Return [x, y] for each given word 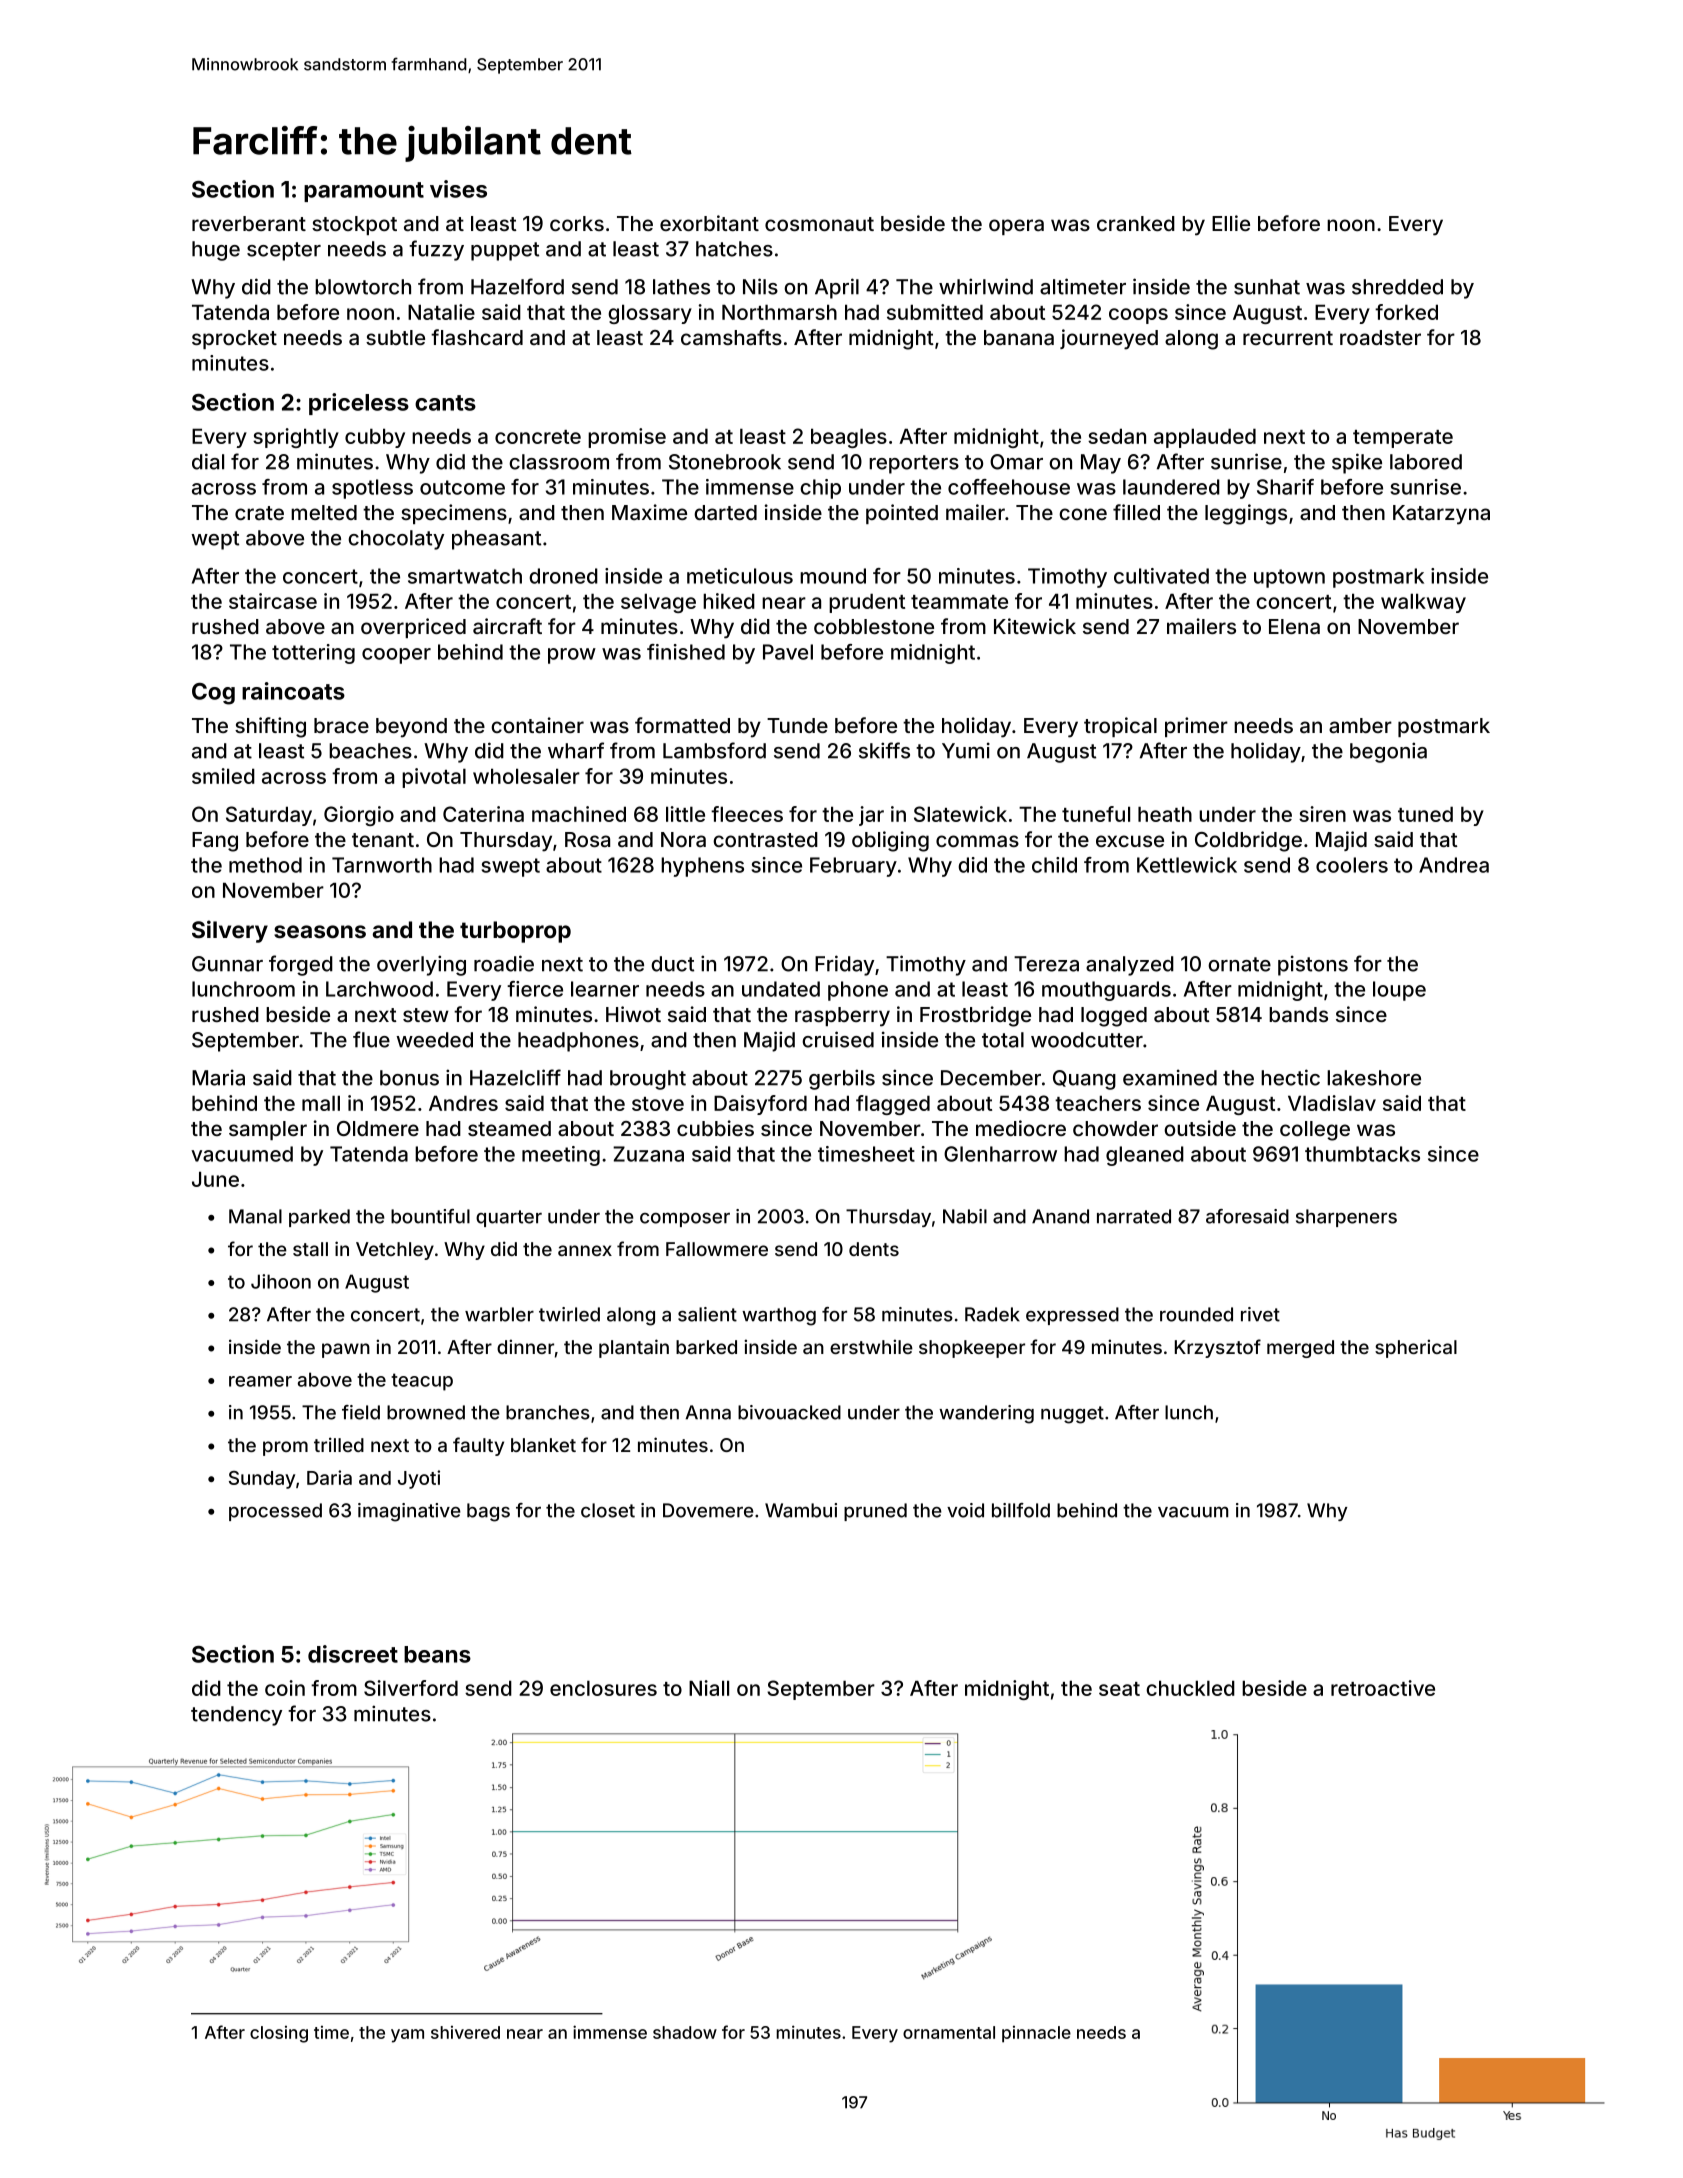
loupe [1399, 991]
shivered [465, 2032]
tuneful [1096, 814]
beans [437, 1654]
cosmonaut [819, 224]
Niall [709, 1688]
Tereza [1046, 964]
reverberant [249, 223]
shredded [1397, 287]
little [685, 814]
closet [608, 1510]
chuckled [1190, 1688]
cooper [396, 656]
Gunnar [227, 964]
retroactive [1383, 1688]
